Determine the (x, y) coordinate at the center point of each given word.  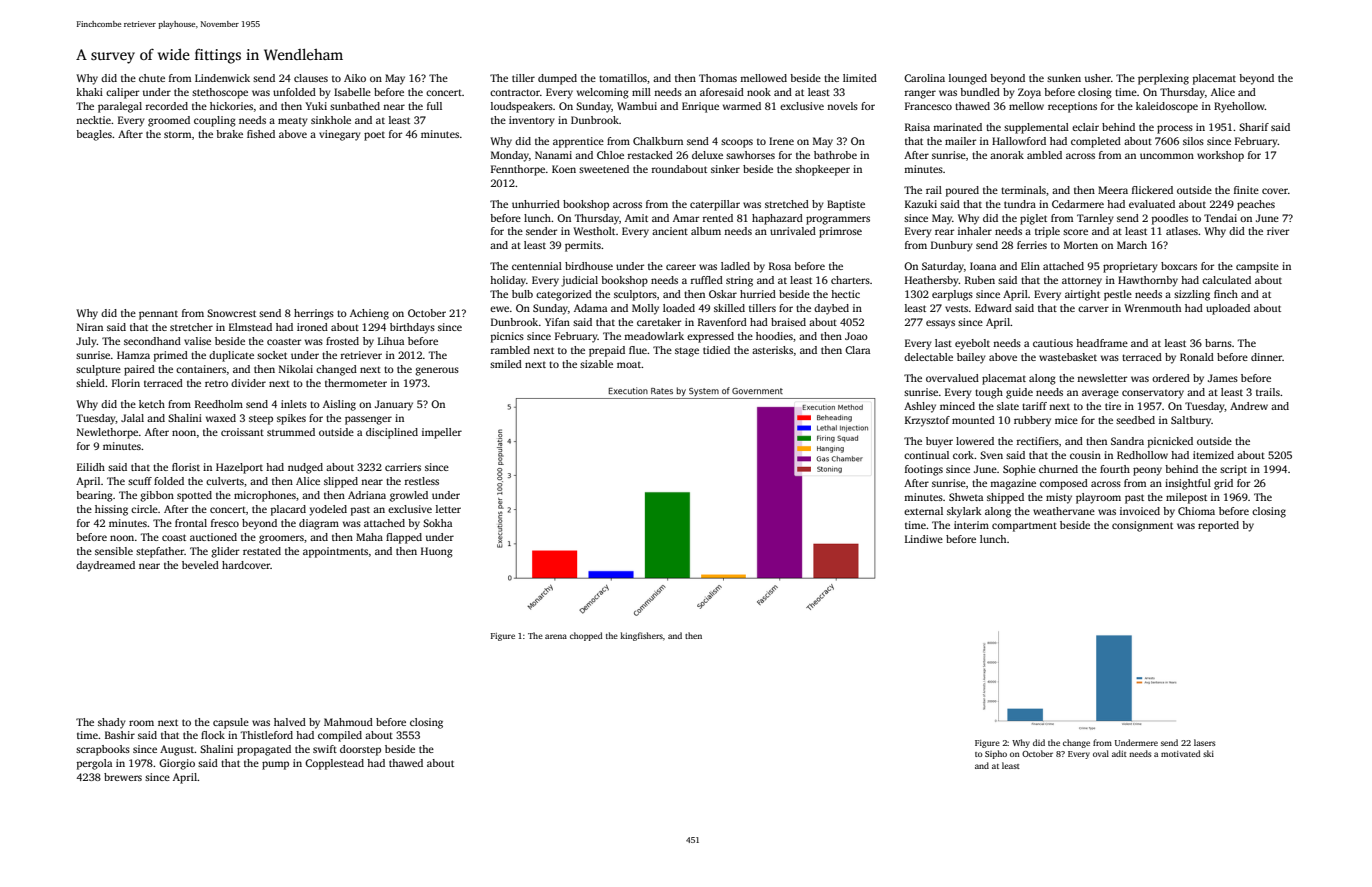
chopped (586, 636)
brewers (123, 777)
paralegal (120, 107)
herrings (314, 314)
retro (216, 384)
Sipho (996, 754)
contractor (515, 92)
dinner (1266, 357)
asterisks (772, 350)
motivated (1181, 753)
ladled (735, 266)
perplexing (1163, 79)
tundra (1020, 204)
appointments (335, 552)
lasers (1204, 742)
